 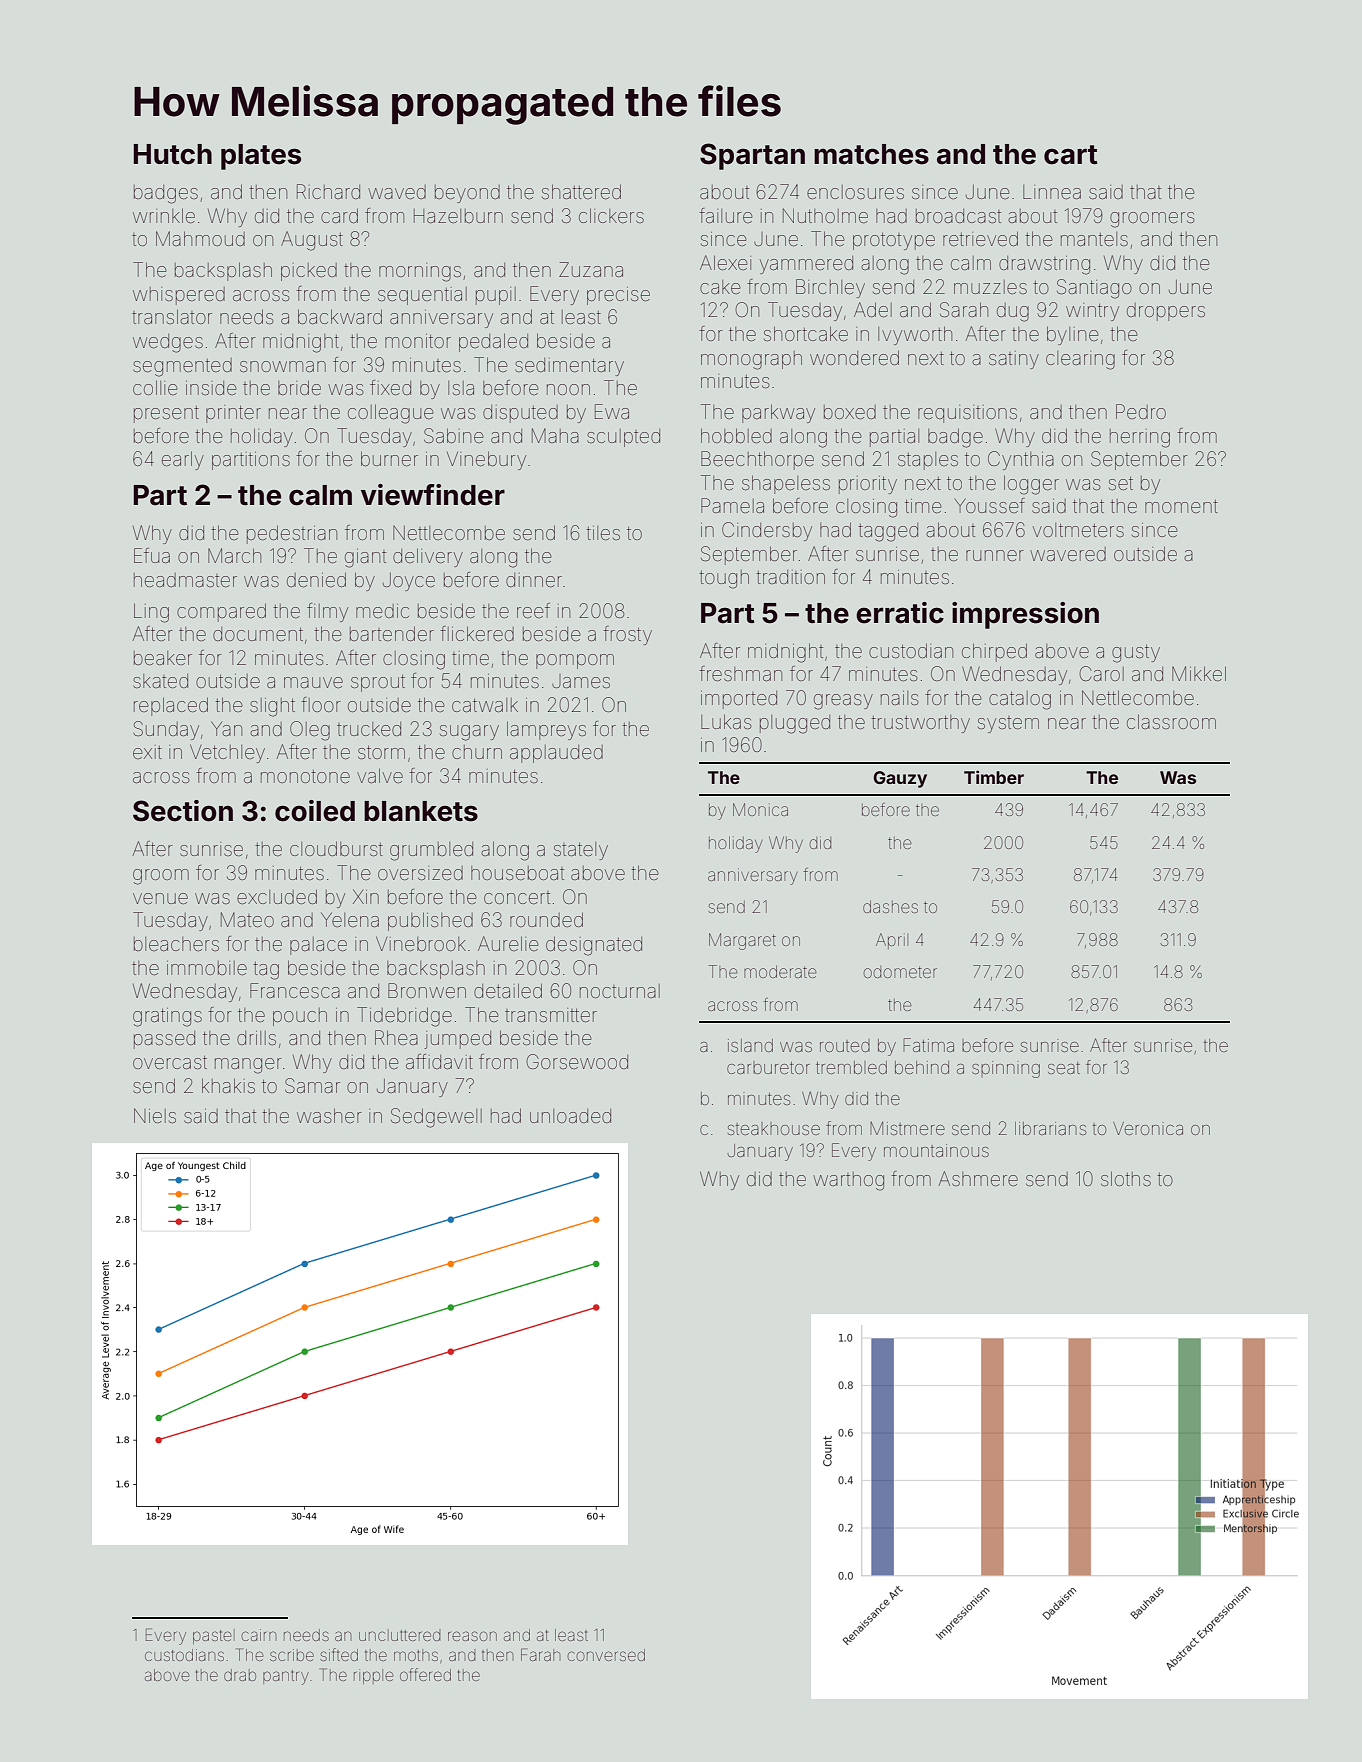 I want to click on palace, so click(x=318, y=946).
